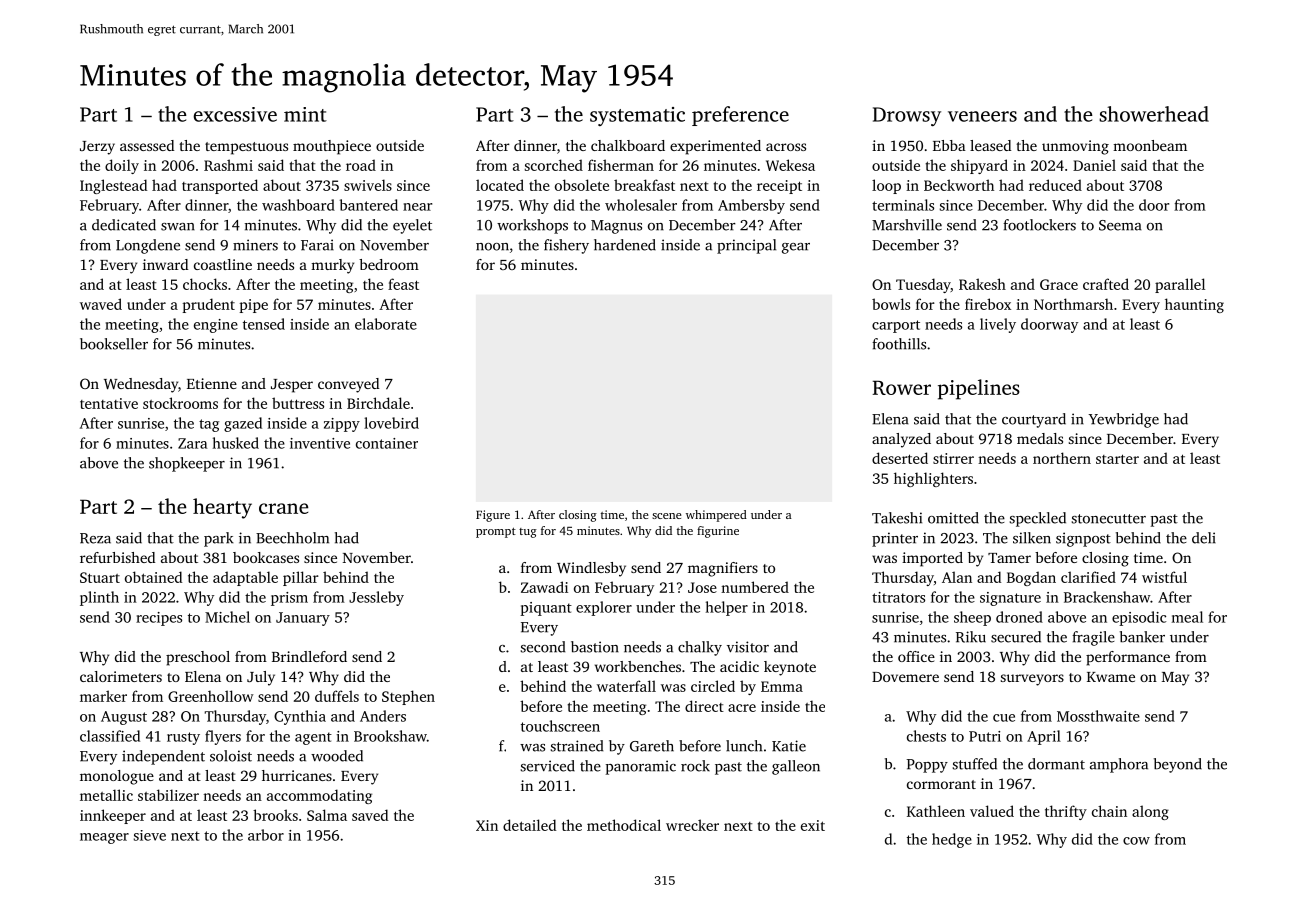 This screenshot has width=1308, height=924. What do you see at coordinates (637, 116) in the screenshot?
I see `systematic` at bounding box center [637, 116].
